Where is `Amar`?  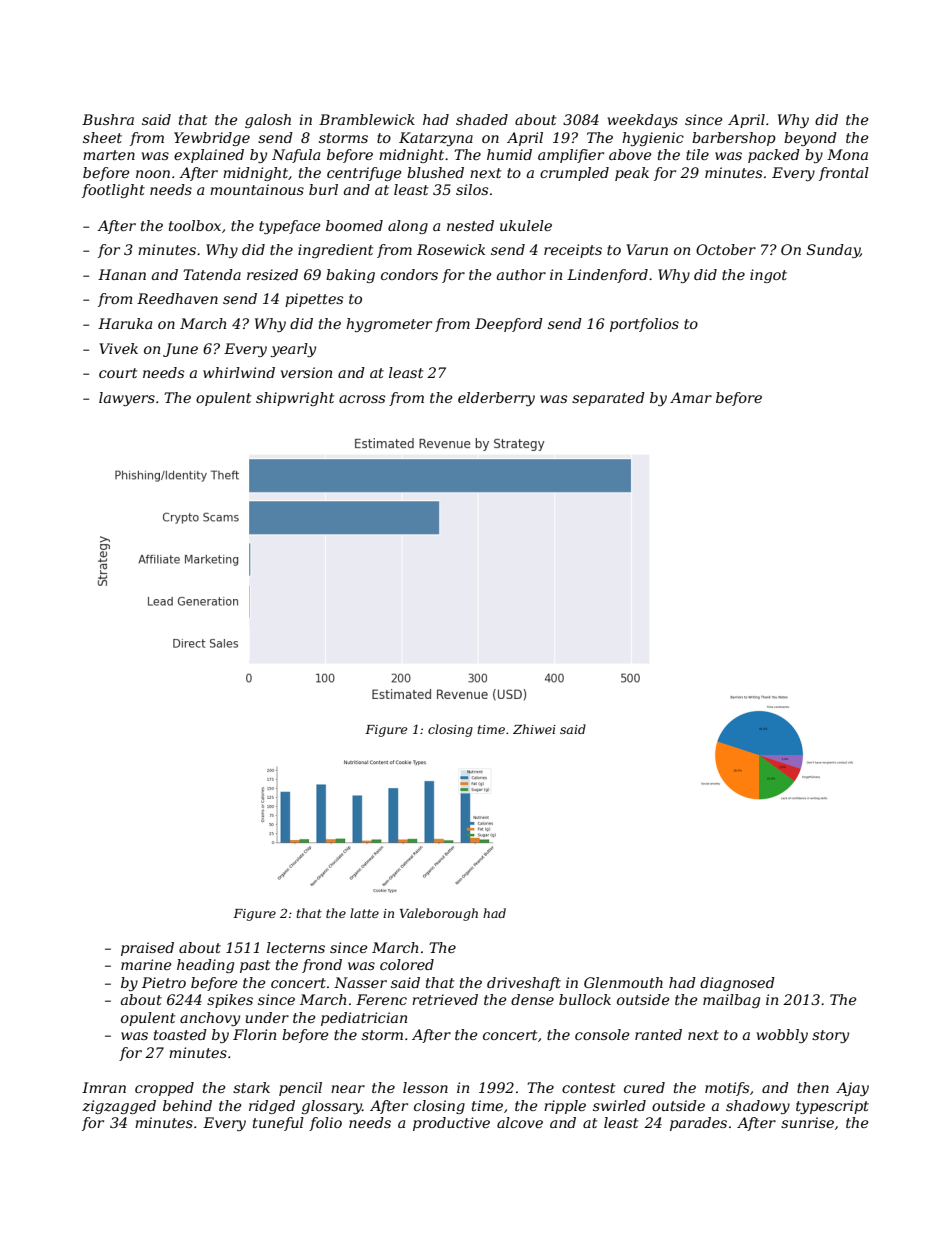 Amar is located at coordinates (691, 397).
